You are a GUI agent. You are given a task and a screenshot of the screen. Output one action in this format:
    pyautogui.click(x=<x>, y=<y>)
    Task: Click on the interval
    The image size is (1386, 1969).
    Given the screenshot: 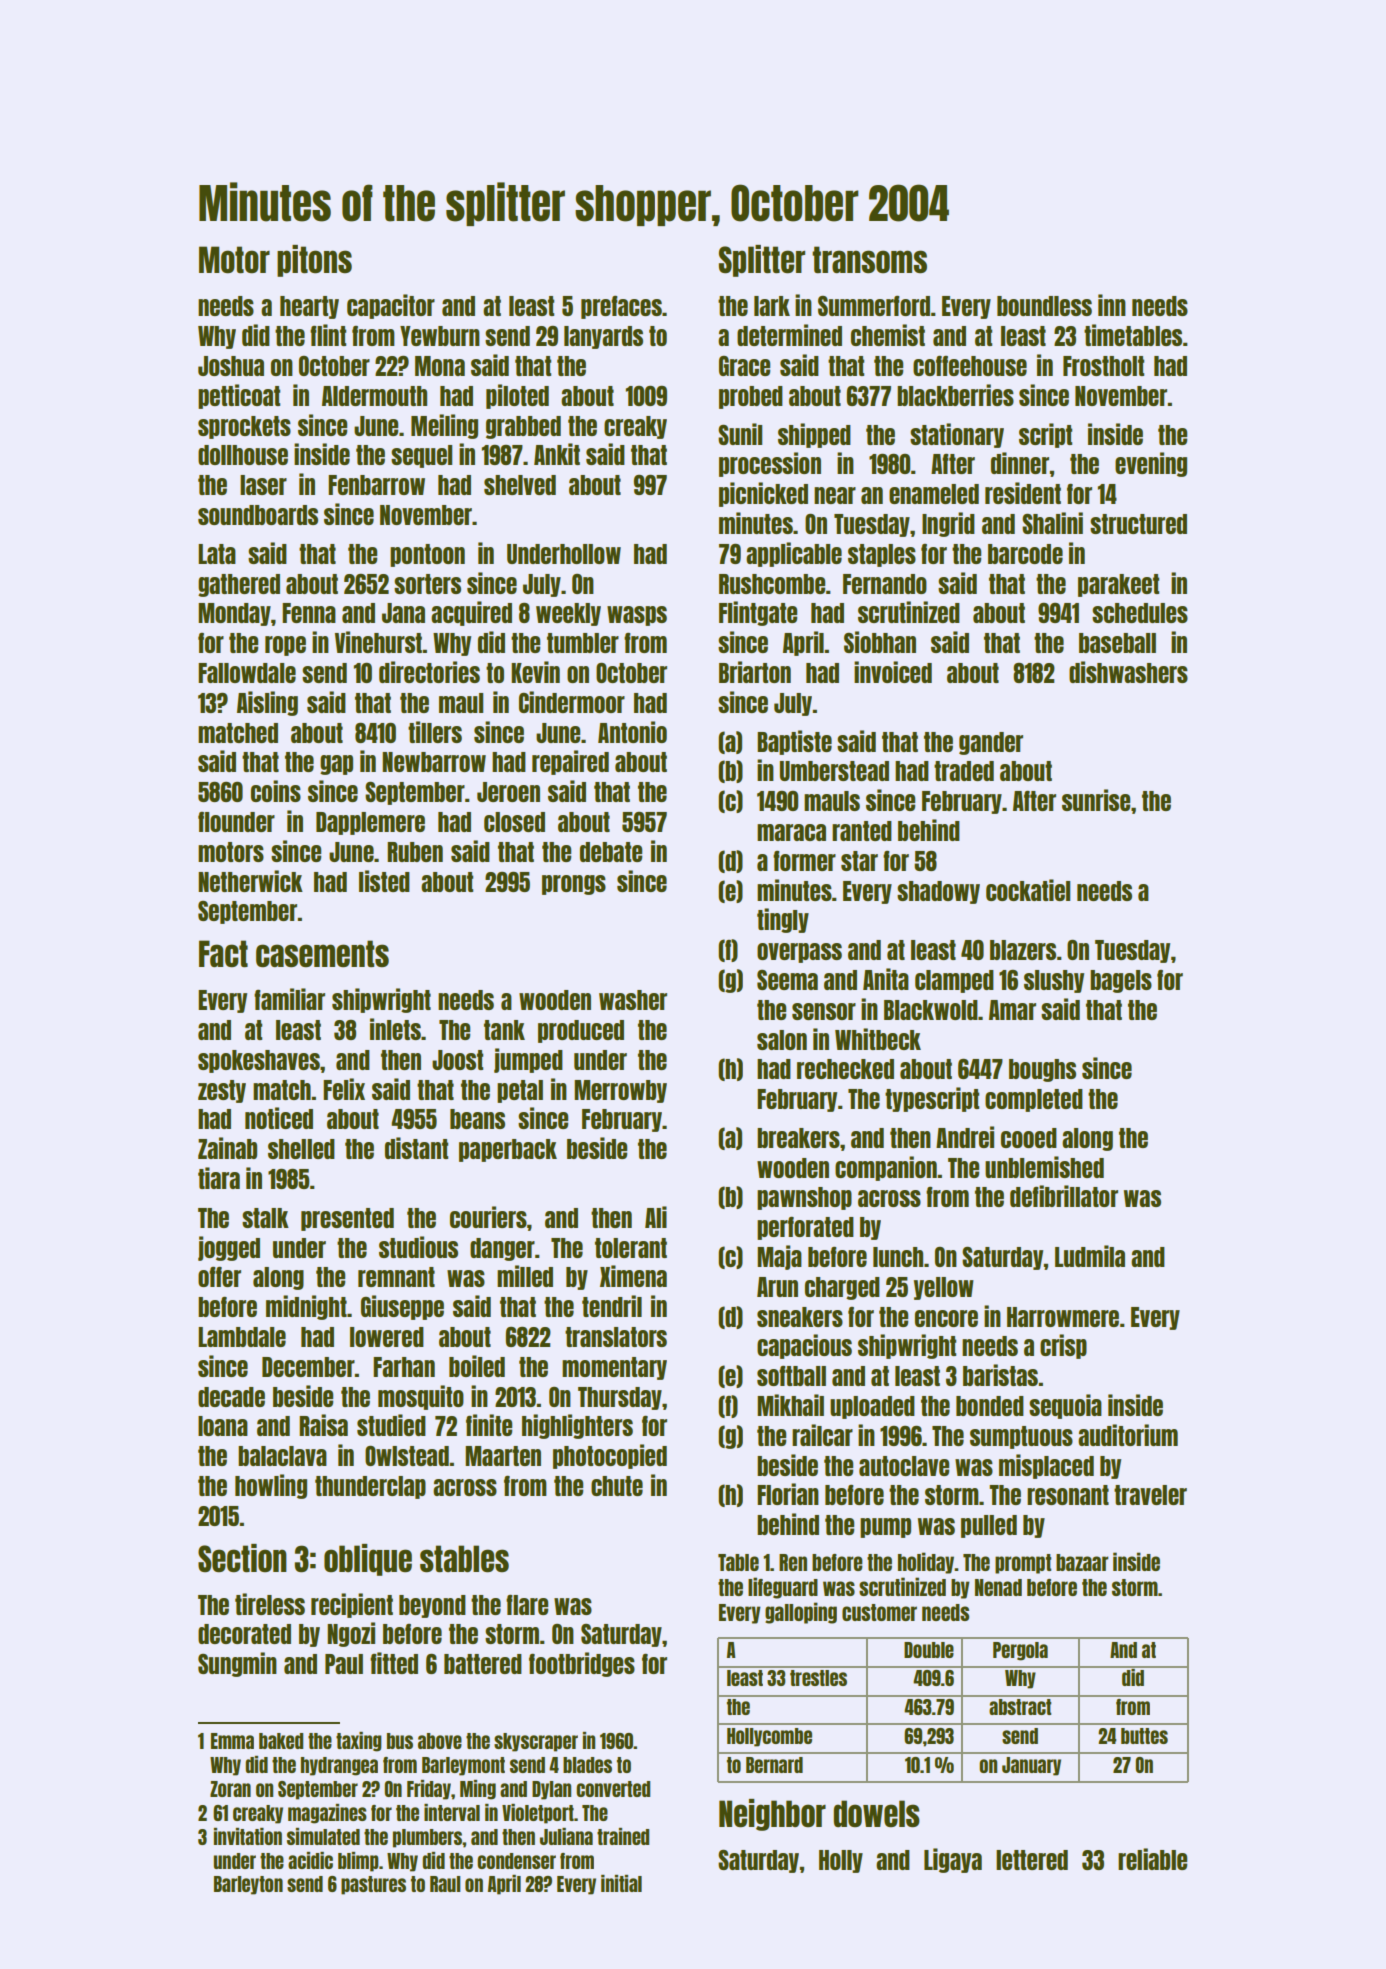 What is the action you would take?
    pyautogui.click(x=452, y=1812)
